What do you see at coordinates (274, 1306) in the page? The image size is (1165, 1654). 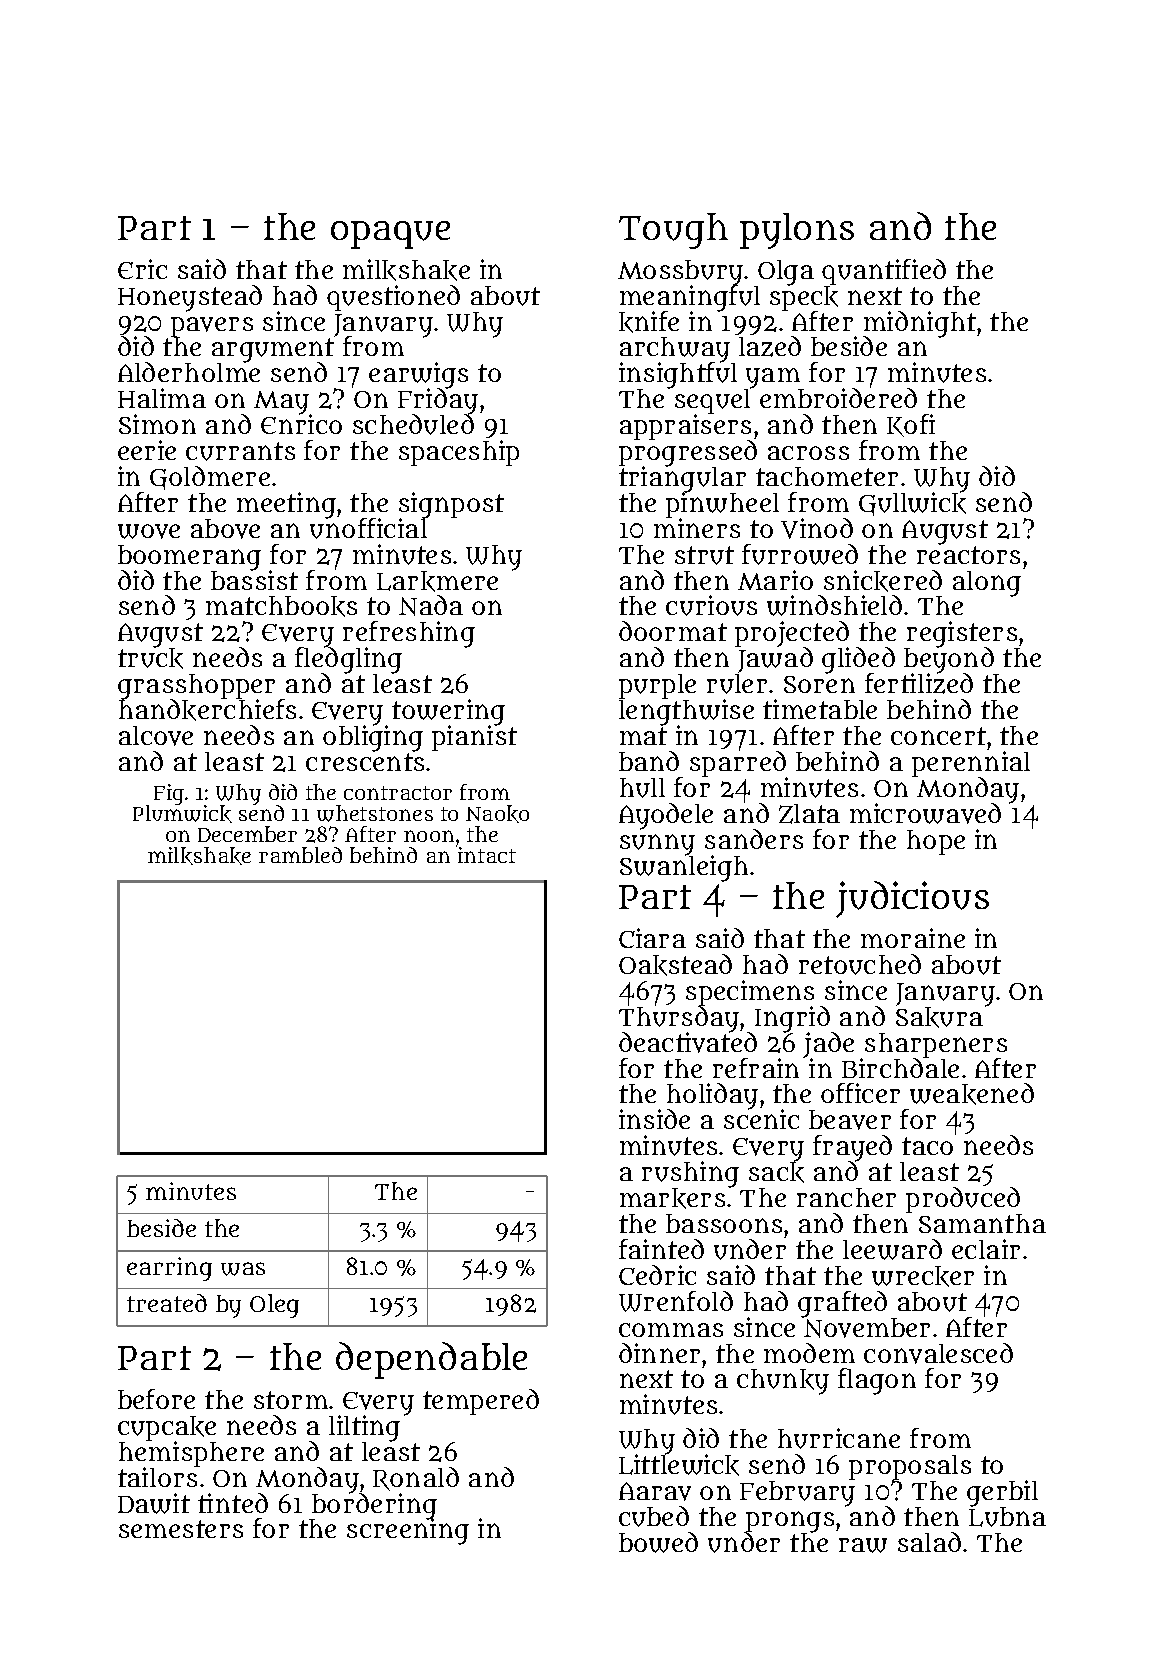 I see `Oleg` at bounding box center [274, 1306].
